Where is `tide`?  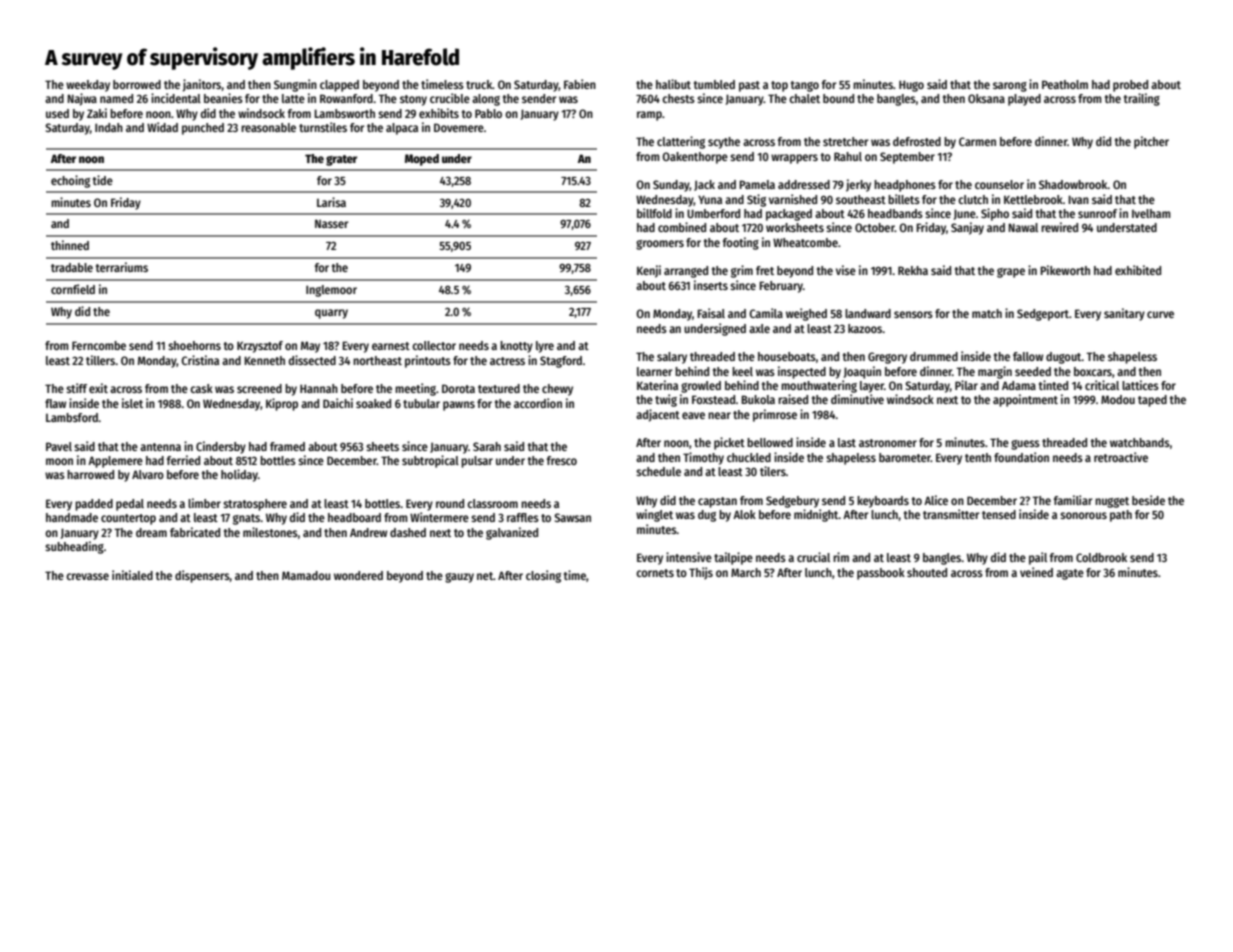 tide is located at coordinates (102, 180).
